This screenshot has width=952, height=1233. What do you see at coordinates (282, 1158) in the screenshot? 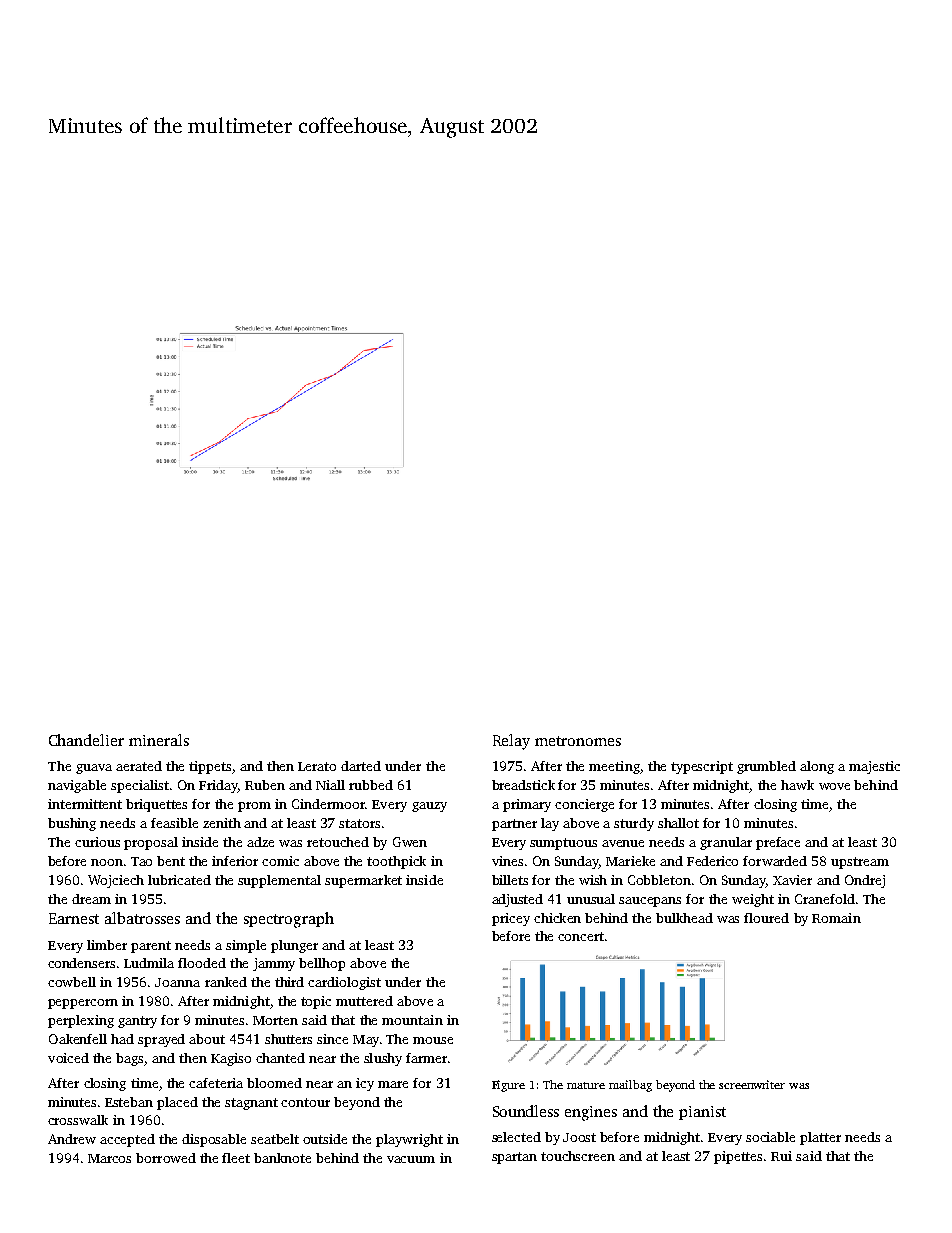
I see `banknote` at bounding box center [282, 1158].
